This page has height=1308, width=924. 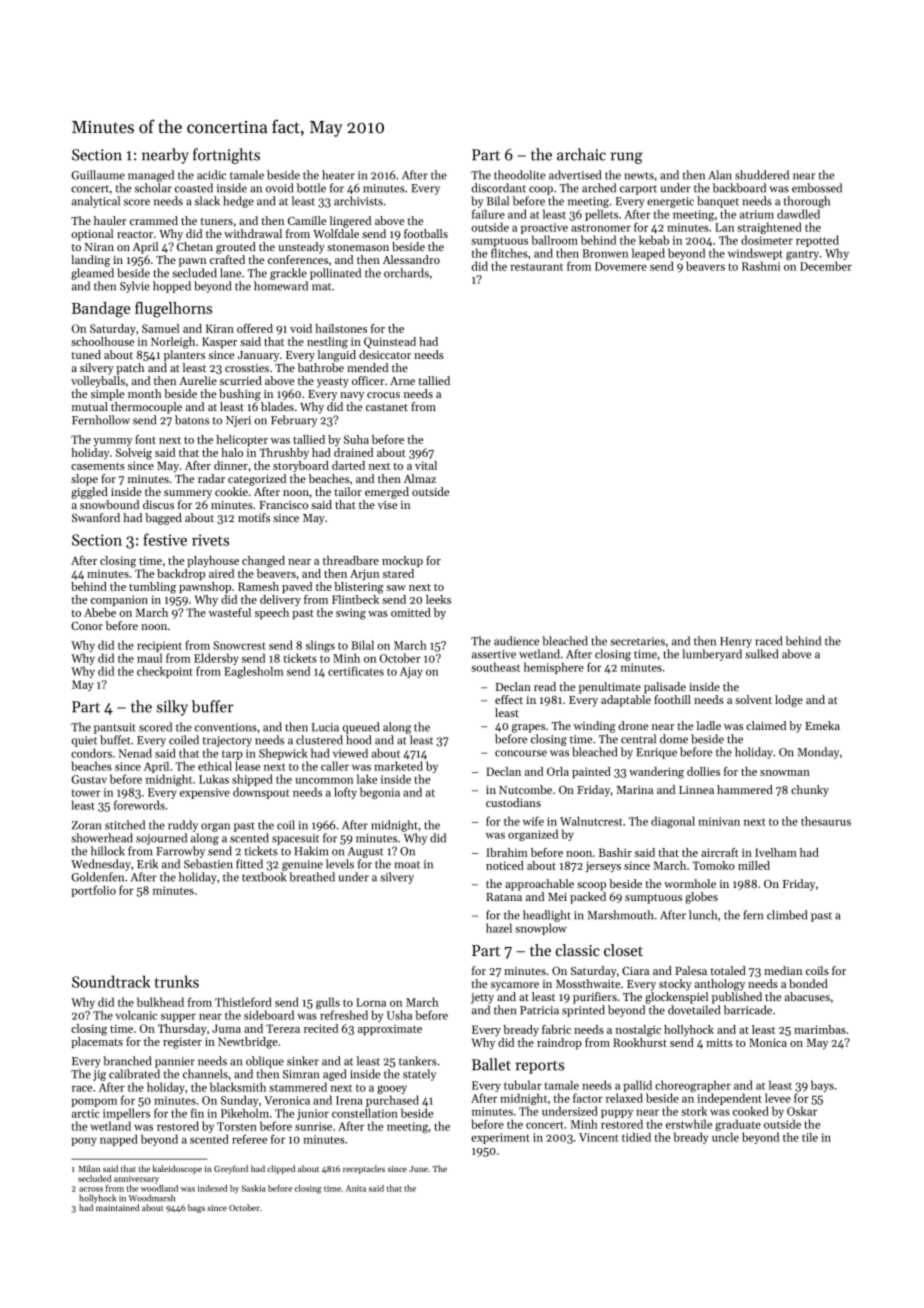 What do you see at coordinates (725, 1137) in the page?
I see `uncle` at bounding box center [725, 1137].
